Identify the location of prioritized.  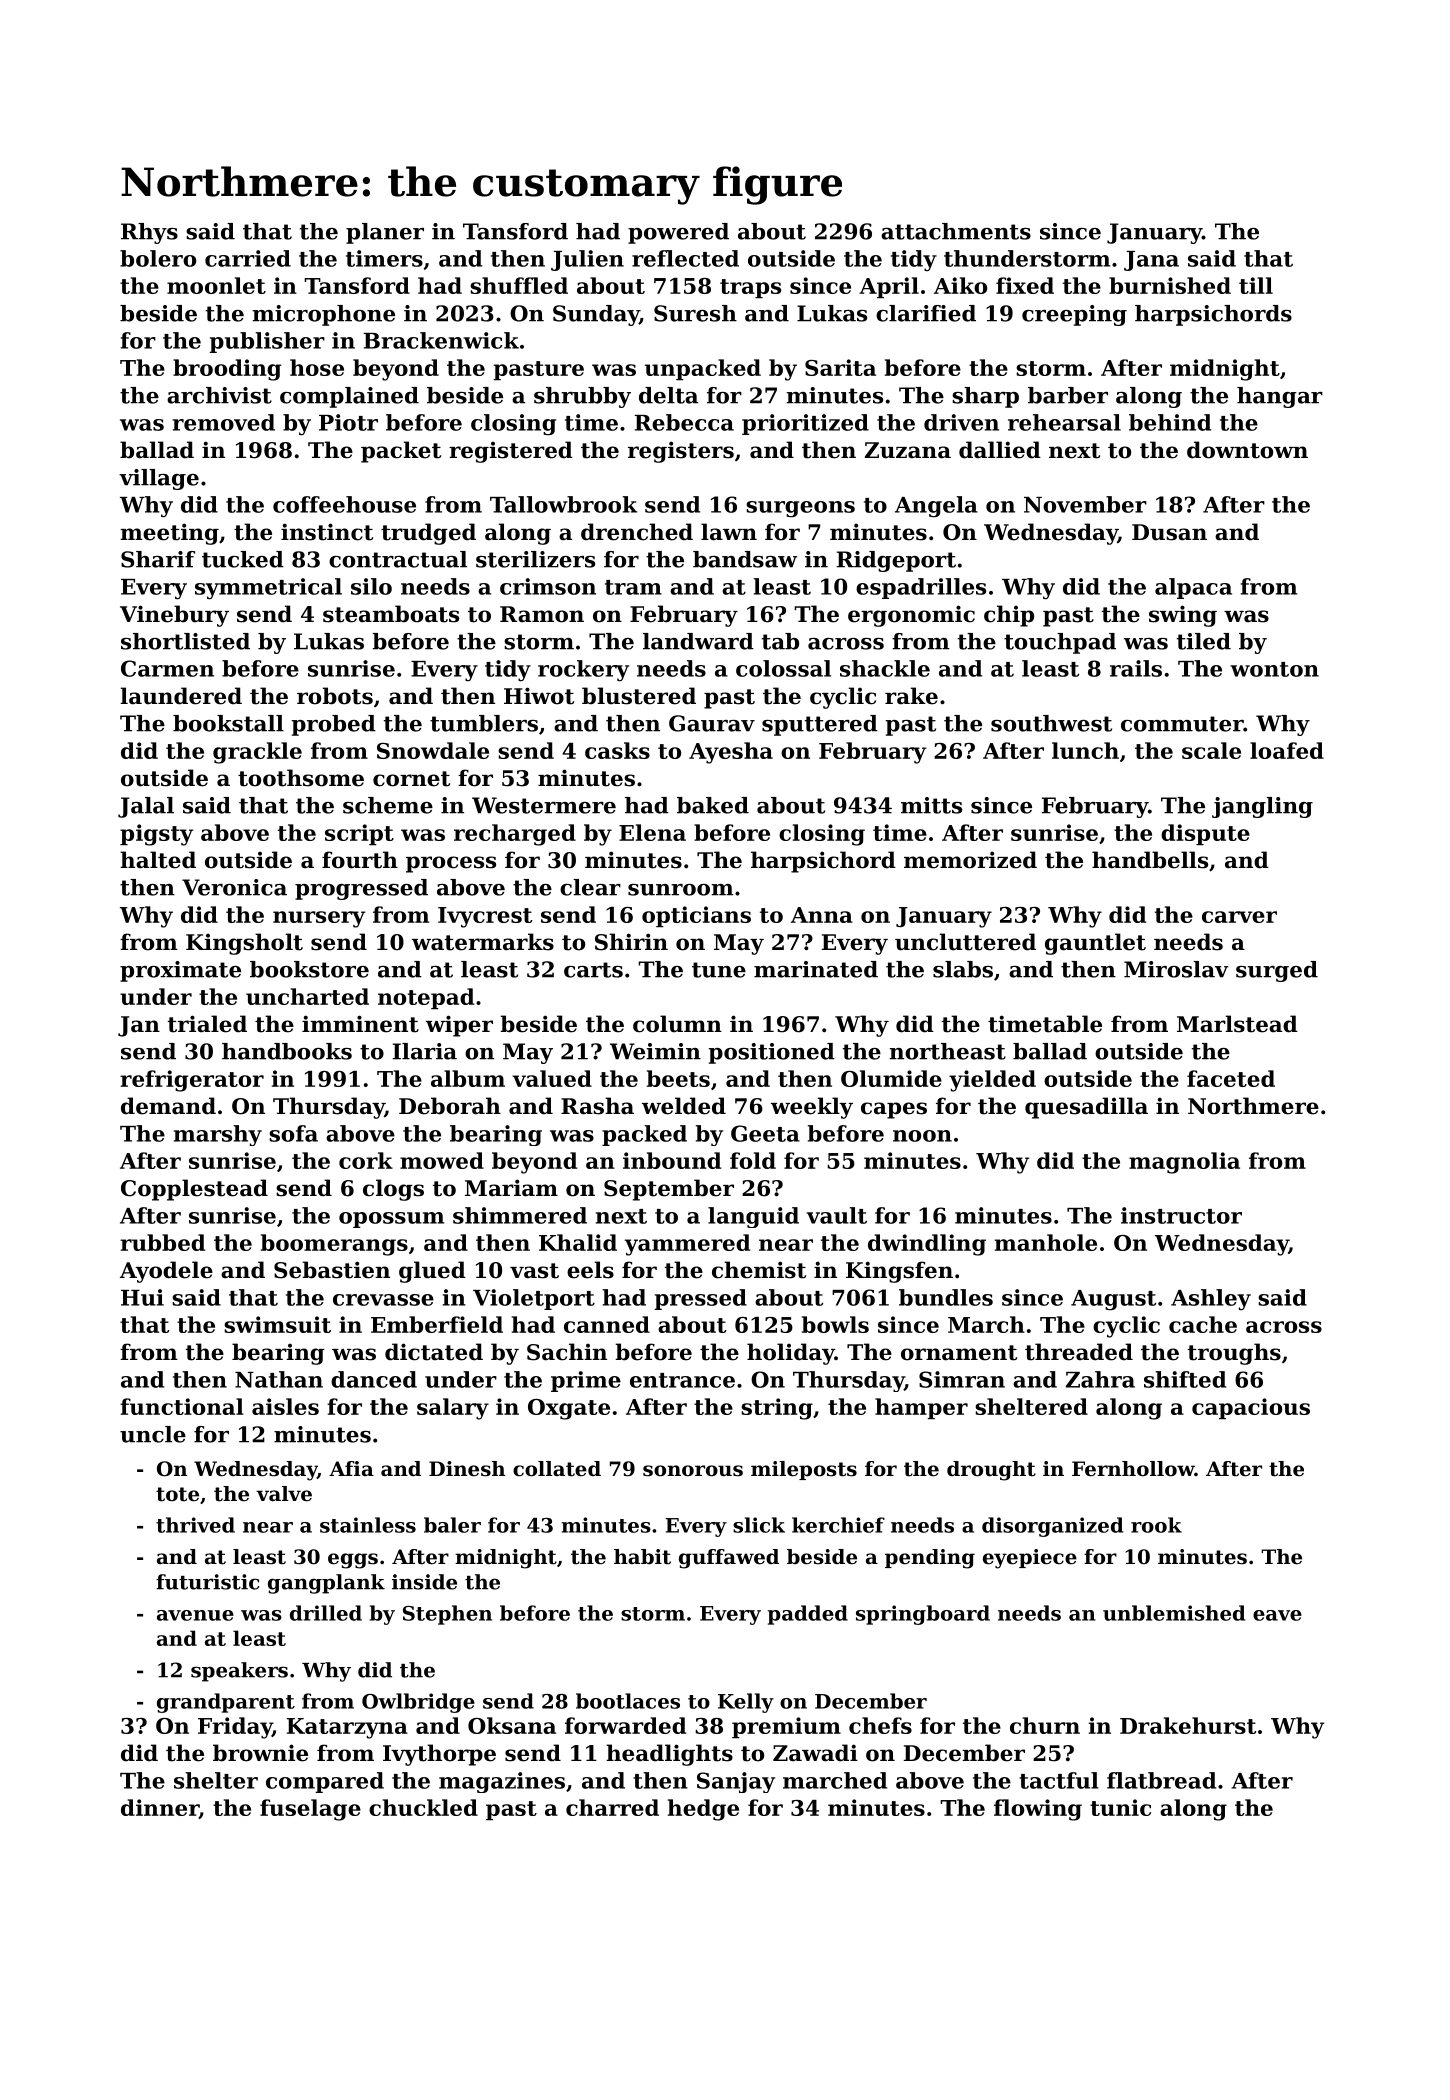
(805, 424).
